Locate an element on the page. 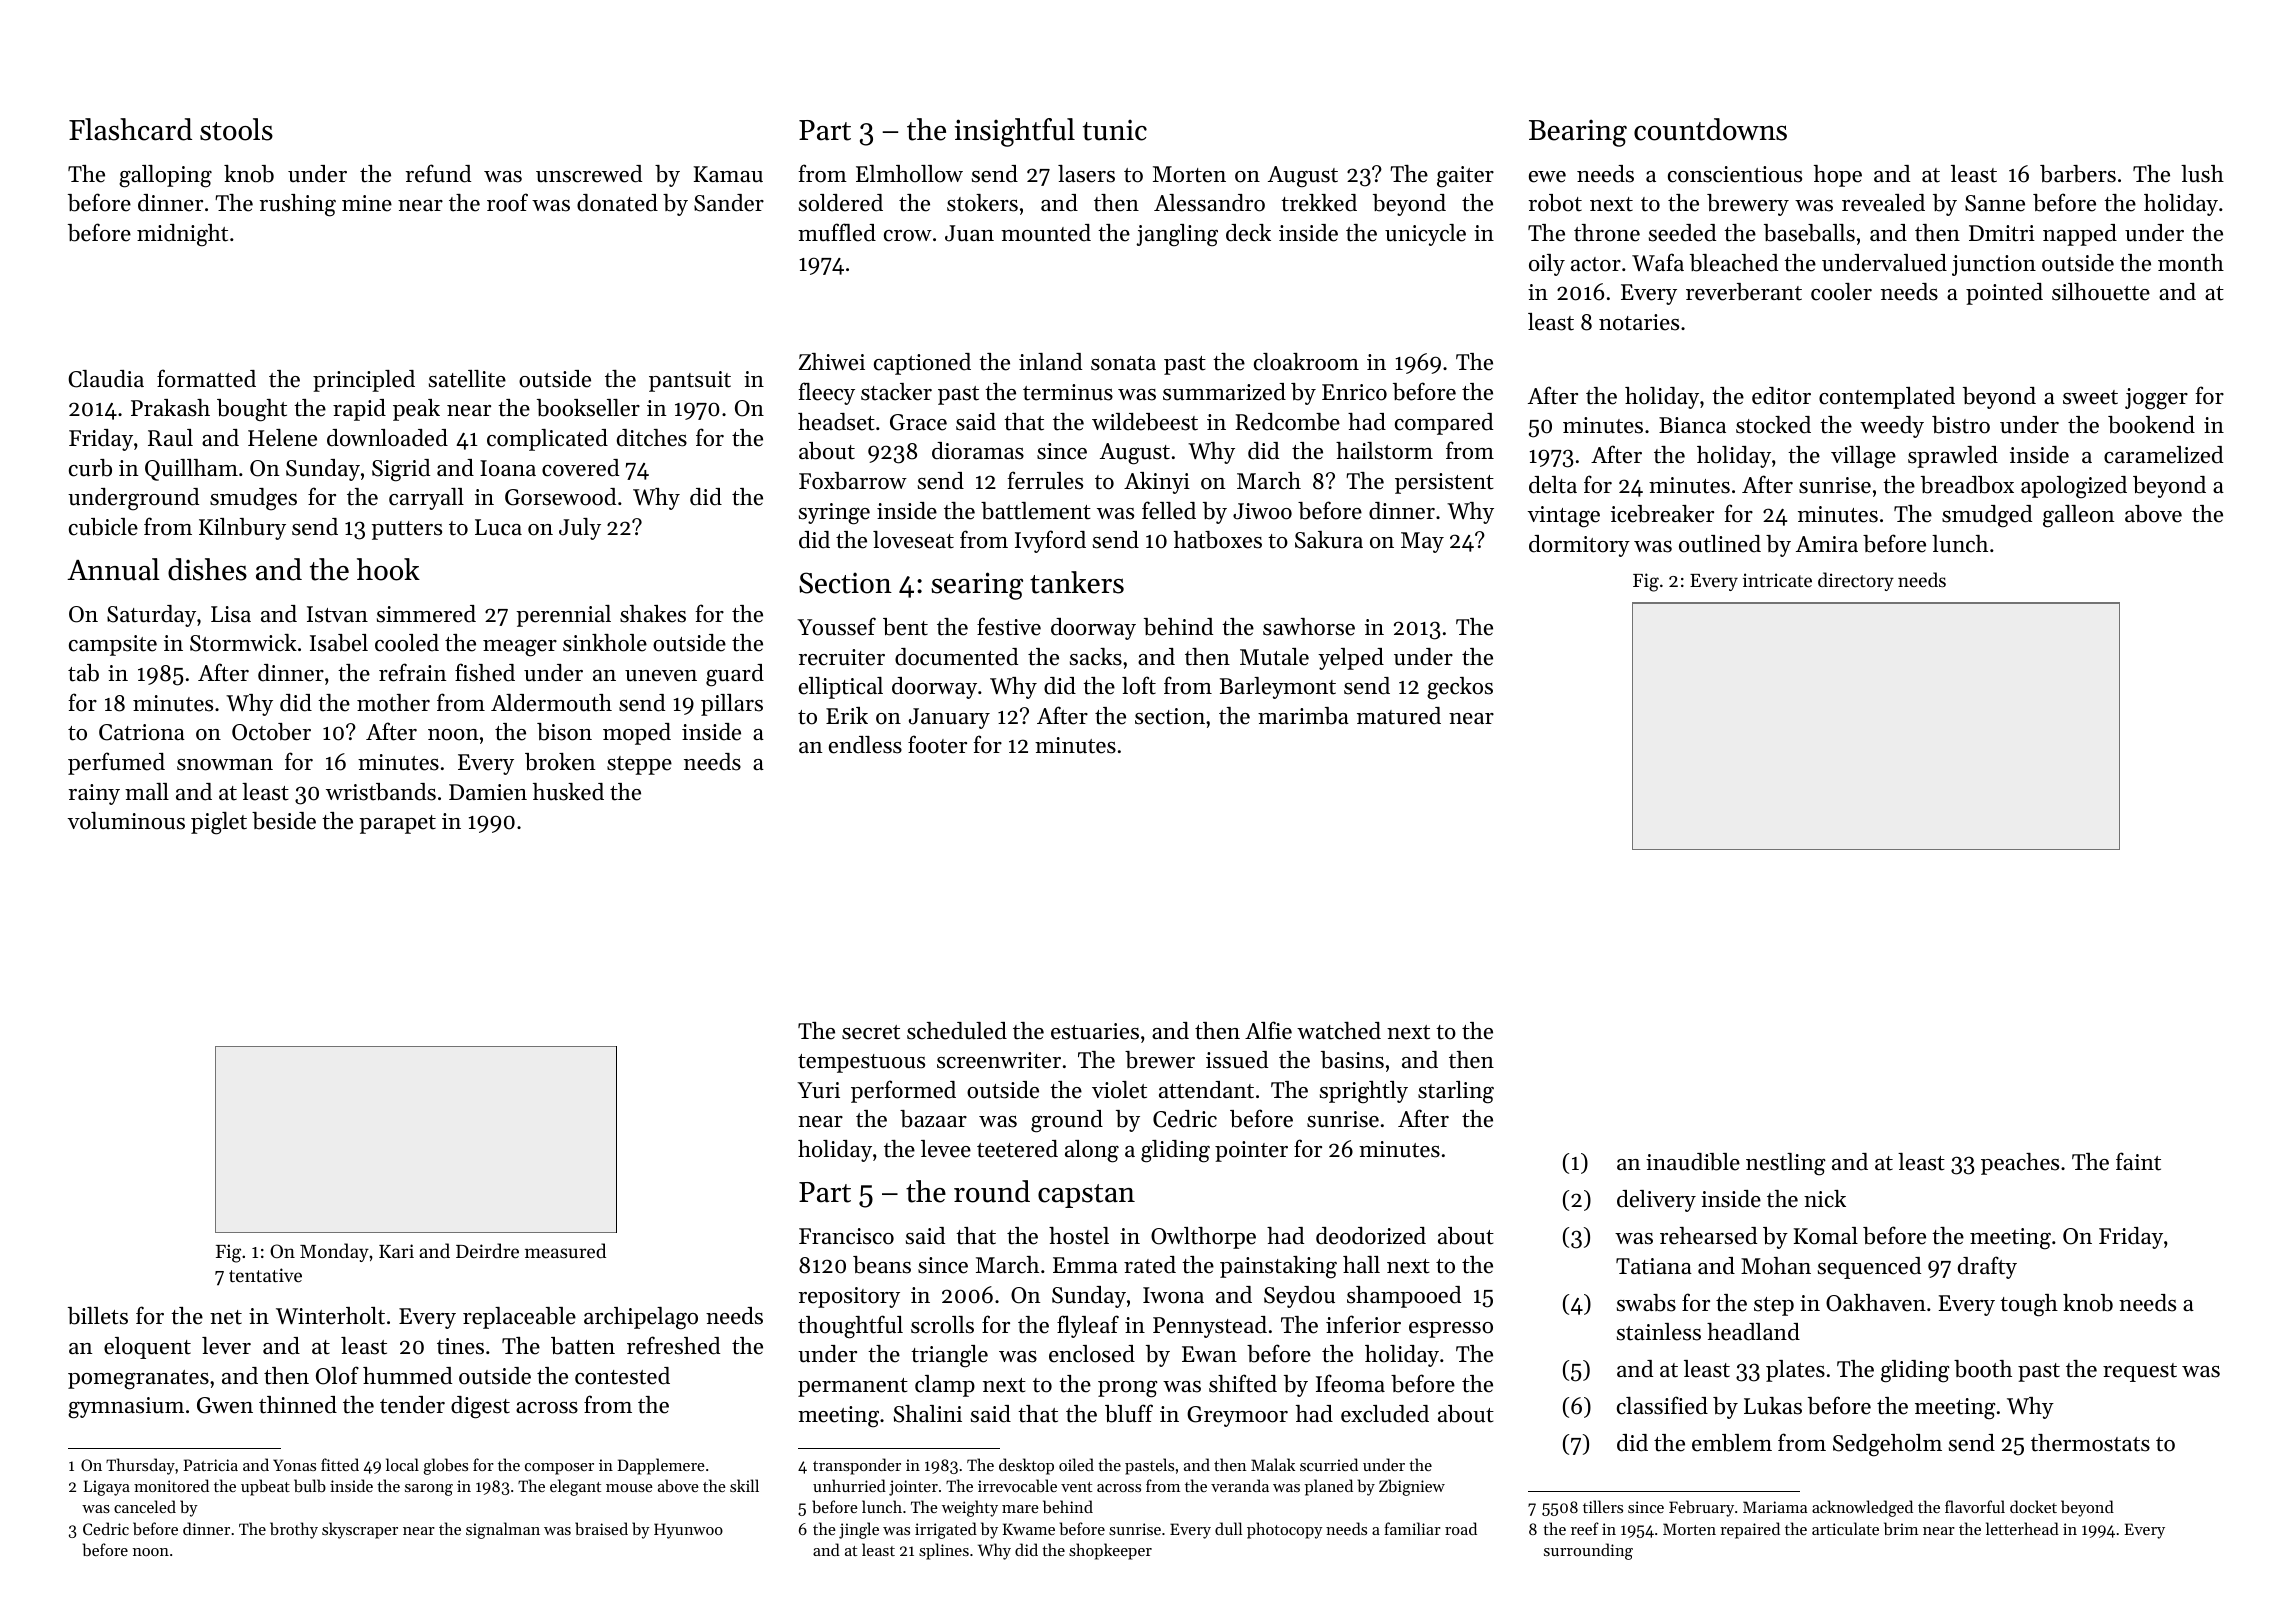 This document has height=1621, width=2292. brim is located at coordinates (1901, 1528).
